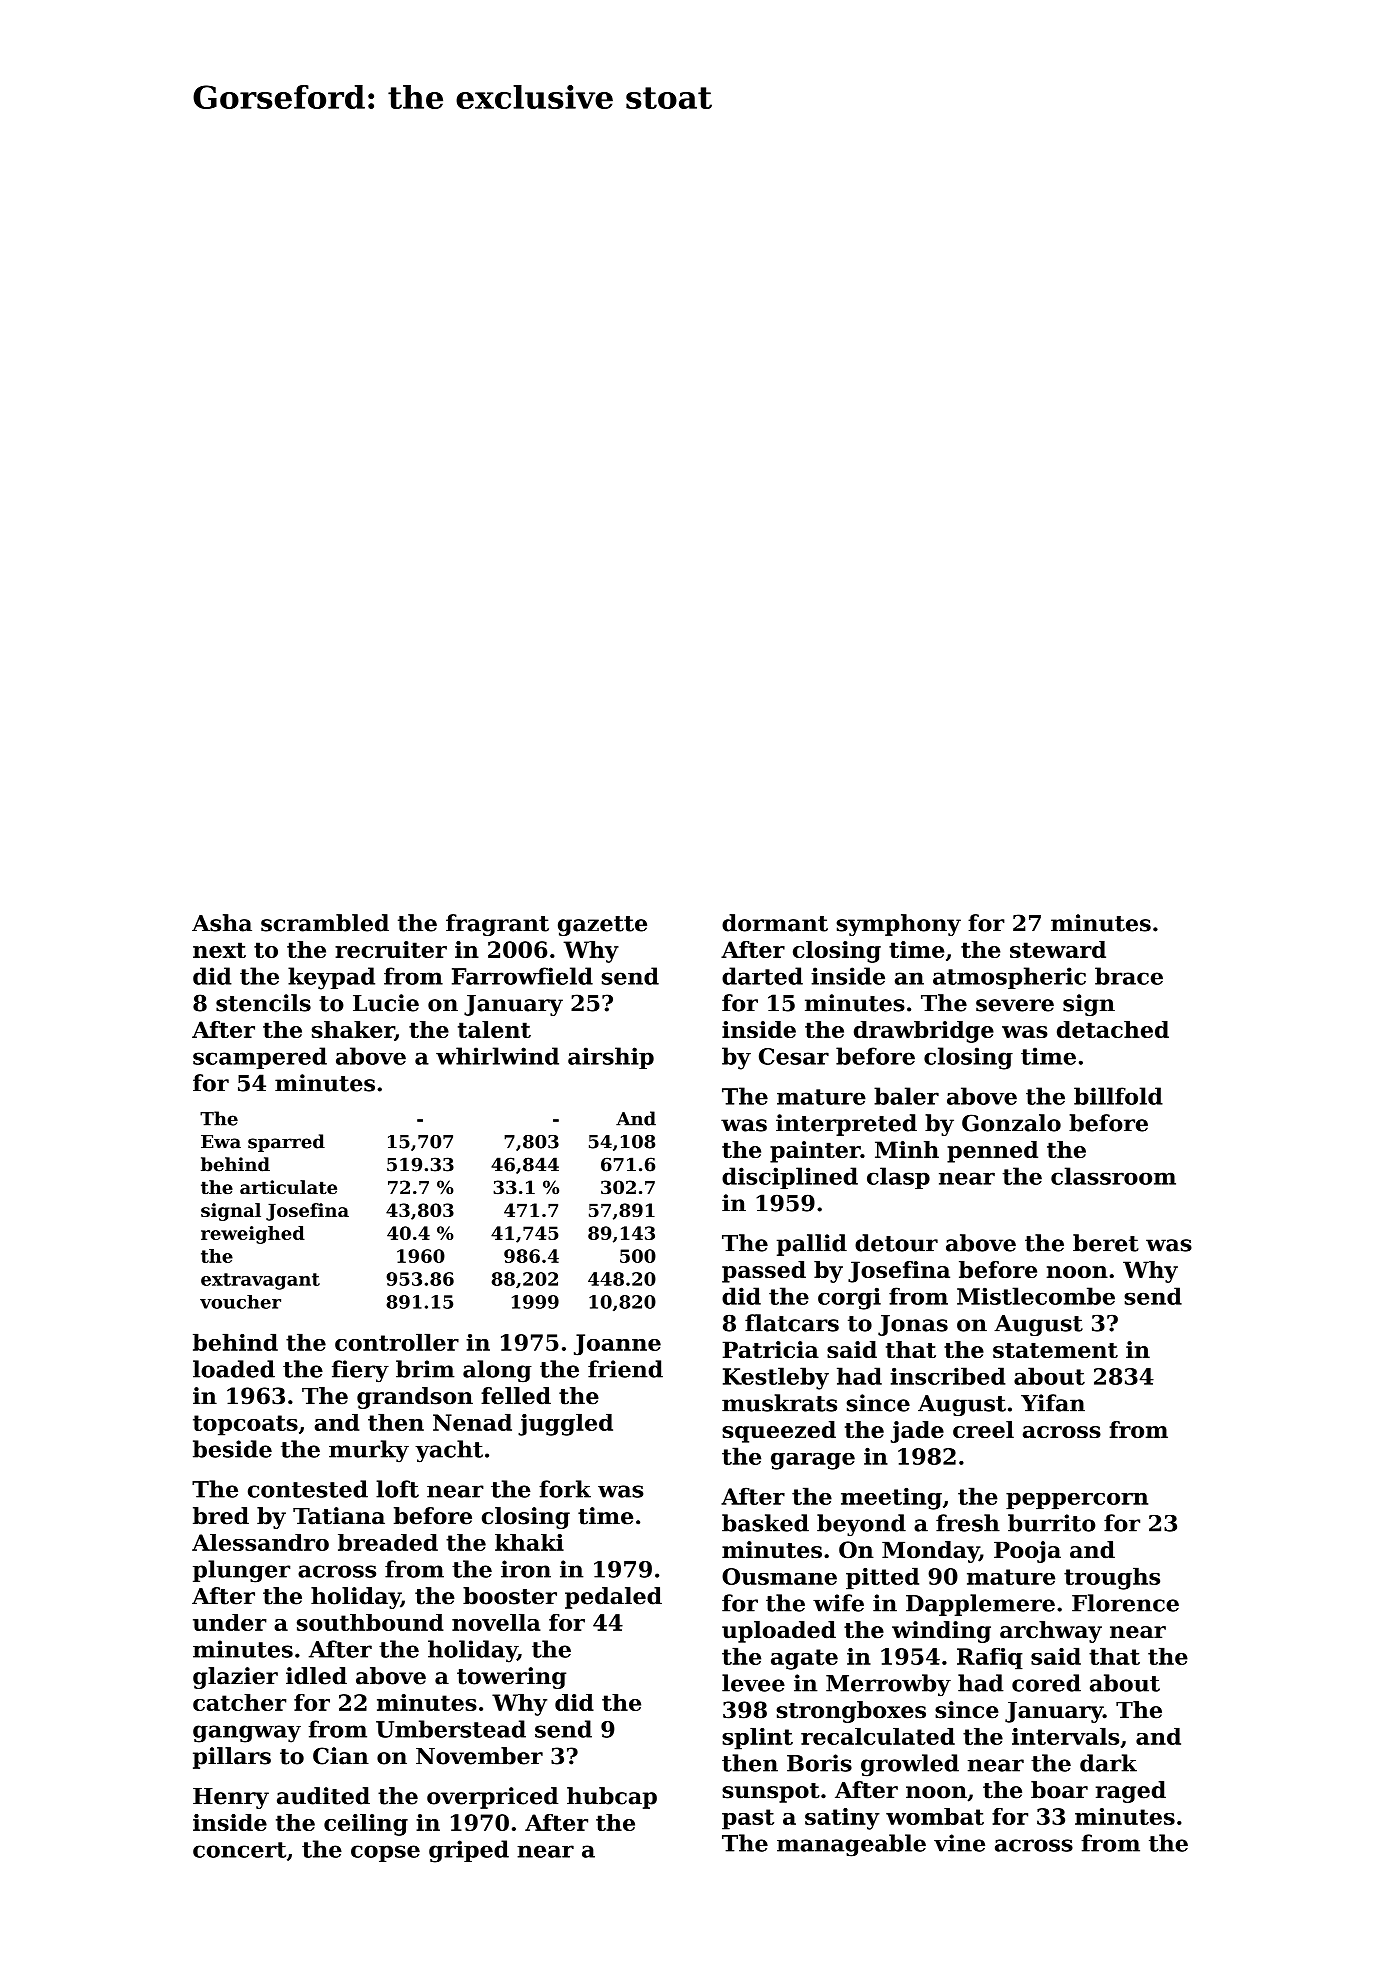 This image has height=1969, width=1386. I want to click on voucher, so click(240, 1302).
